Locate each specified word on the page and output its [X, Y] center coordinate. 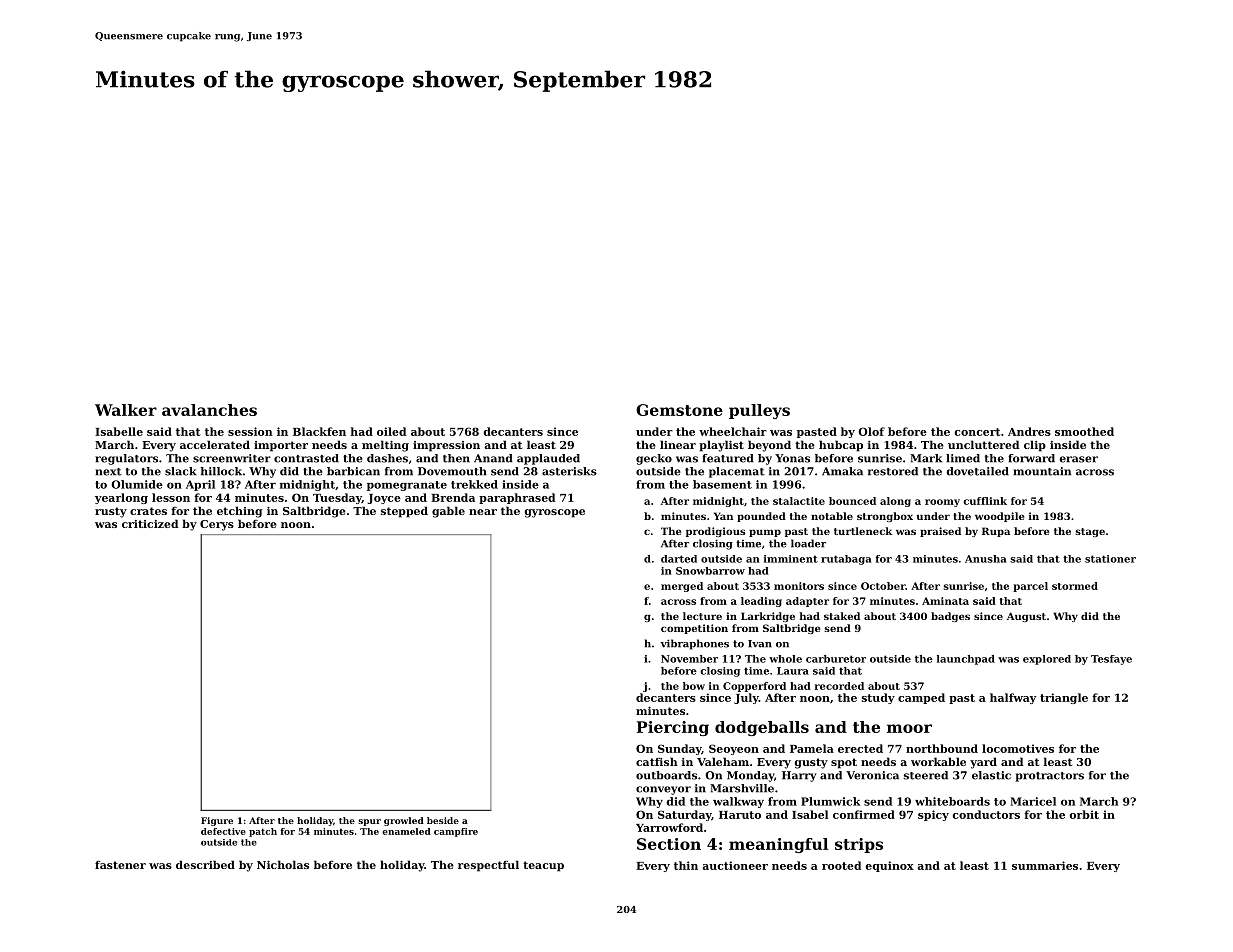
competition [694, 629]
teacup [543, 866]
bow [694, 686]
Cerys [217, 525]
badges [950, 617]
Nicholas [283, 864]
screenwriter [232, 458]
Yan [723, 516]
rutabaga [846, 560]
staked [842, 616]
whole [785, 659]
